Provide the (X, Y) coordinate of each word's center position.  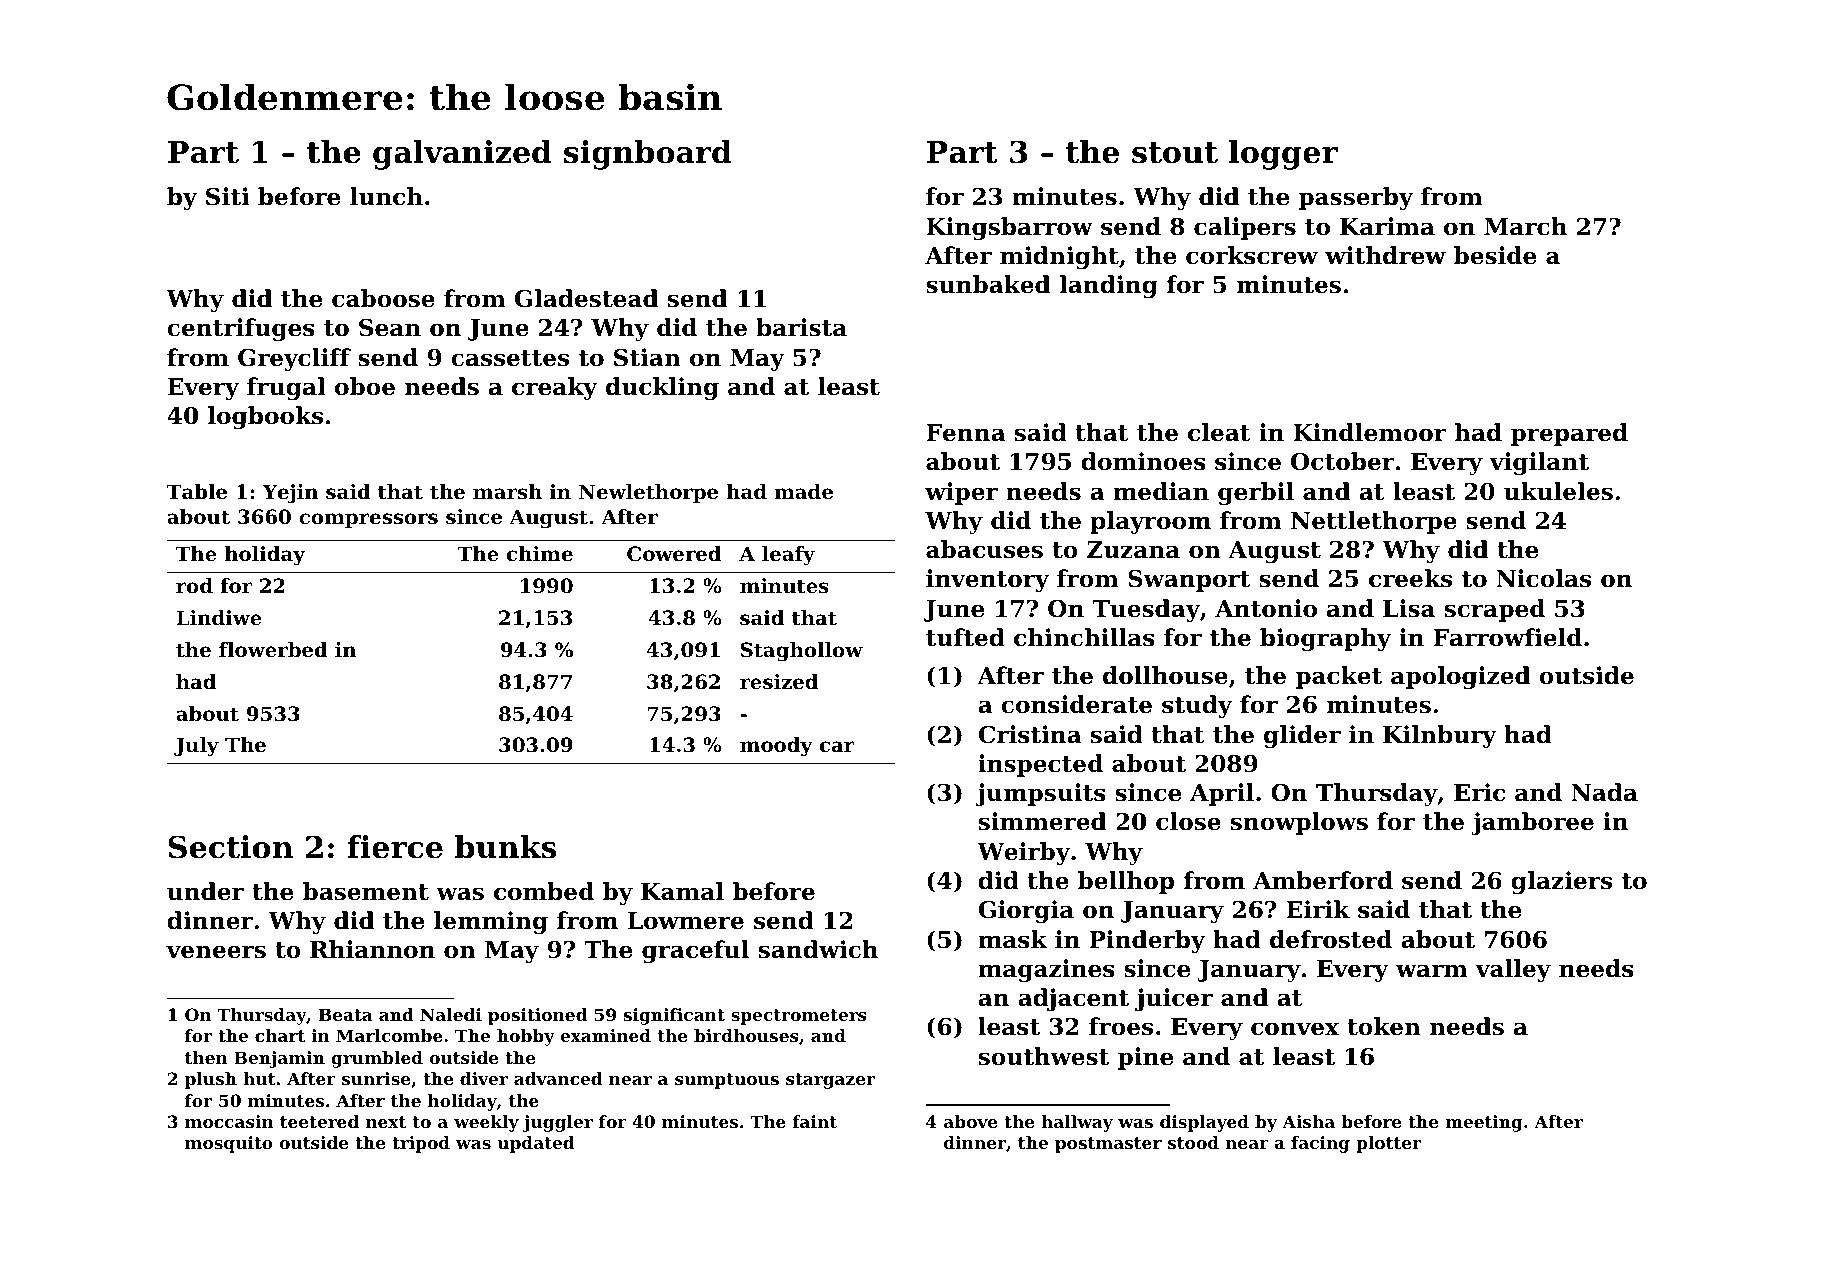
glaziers (1561, 882)
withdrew (1385, 255)
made (803, 492)
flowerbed (273, 650)
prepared (1569, 434)
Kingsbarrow (1009, 228)
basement (366, 891)
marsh (507, 492)
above (970, 1121)
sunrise (376, 1078)
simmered (1042, 821)
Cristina (1030, 734)
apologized (1460, 677)
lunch (386, 196)
